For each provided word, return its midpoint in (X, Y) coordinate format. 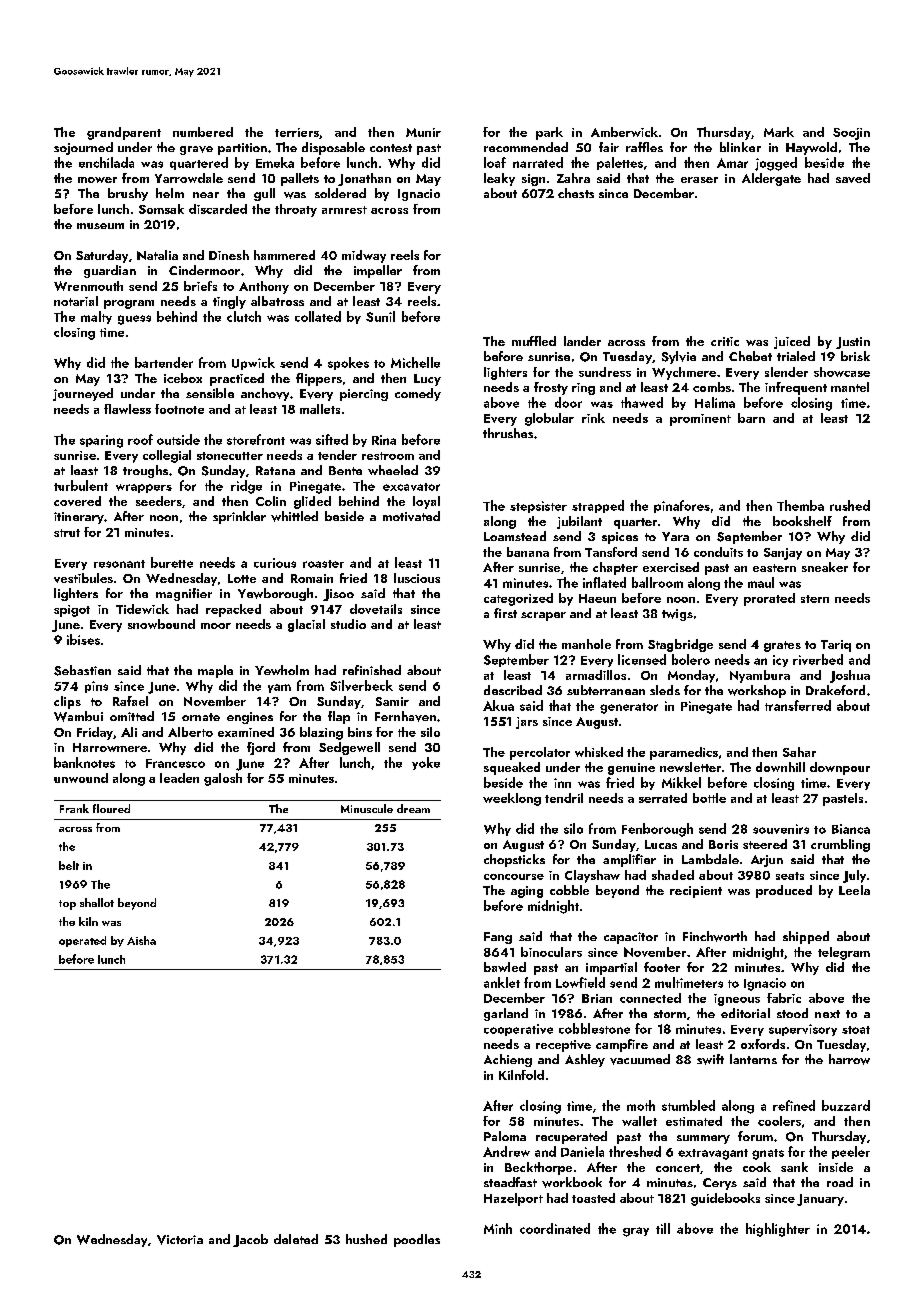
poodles (417, 1240)
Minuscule (367, 808)
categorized (518, 599)
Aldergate (771, 179)
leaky (499, 179)
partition (242, 149)
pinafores (682, 506)
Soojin (851, 134)
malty (96, 317)
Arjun (767, 861)
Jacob (250, 1240)
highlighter (778, 1230)
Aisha (141, 940)
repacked (233, 610)
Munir (423, 132)
